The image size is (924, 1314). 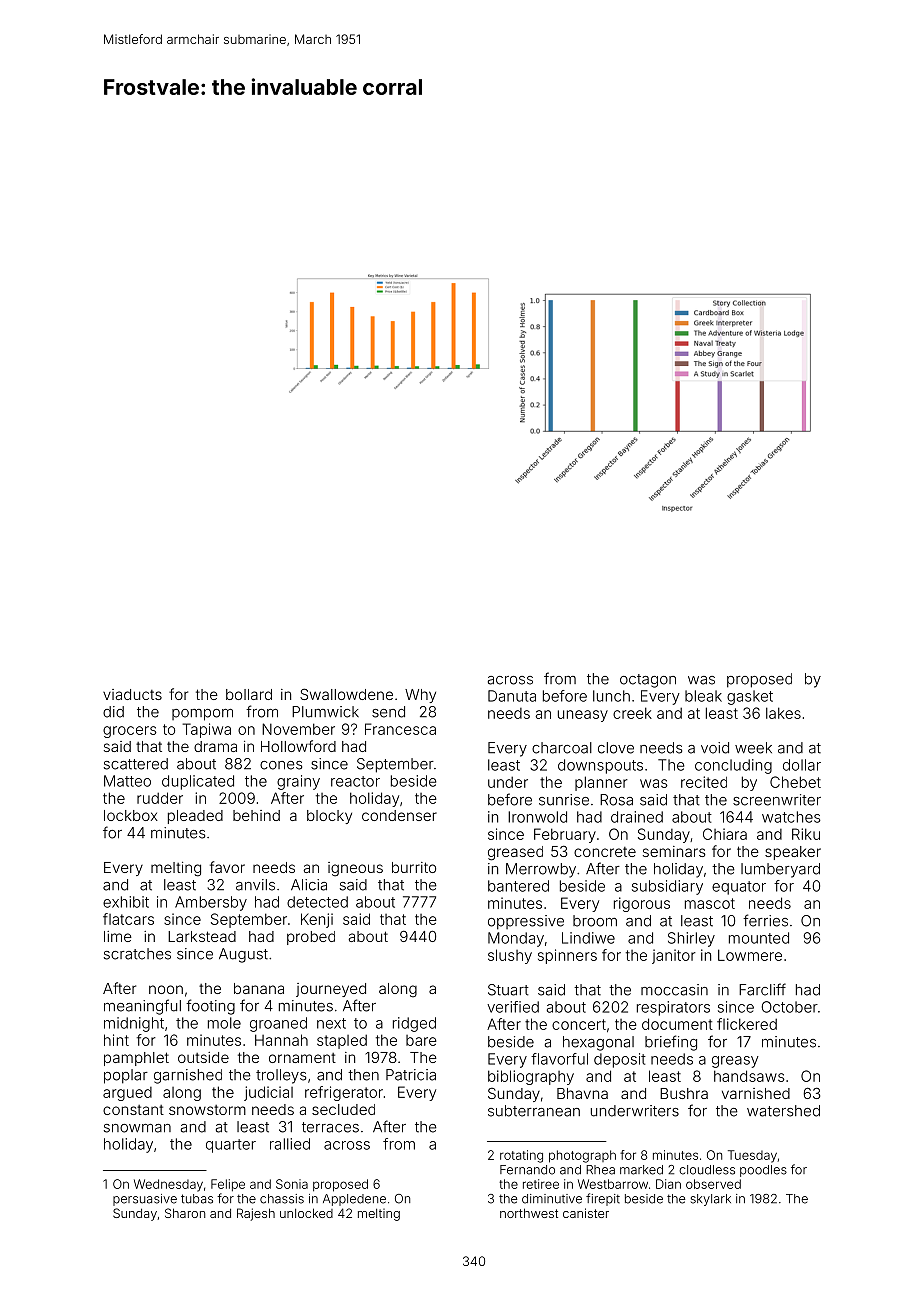 What do you see at coordinates (145, 1200) in the image?
I see `persuasive` at bounding box center [145, 1200].
